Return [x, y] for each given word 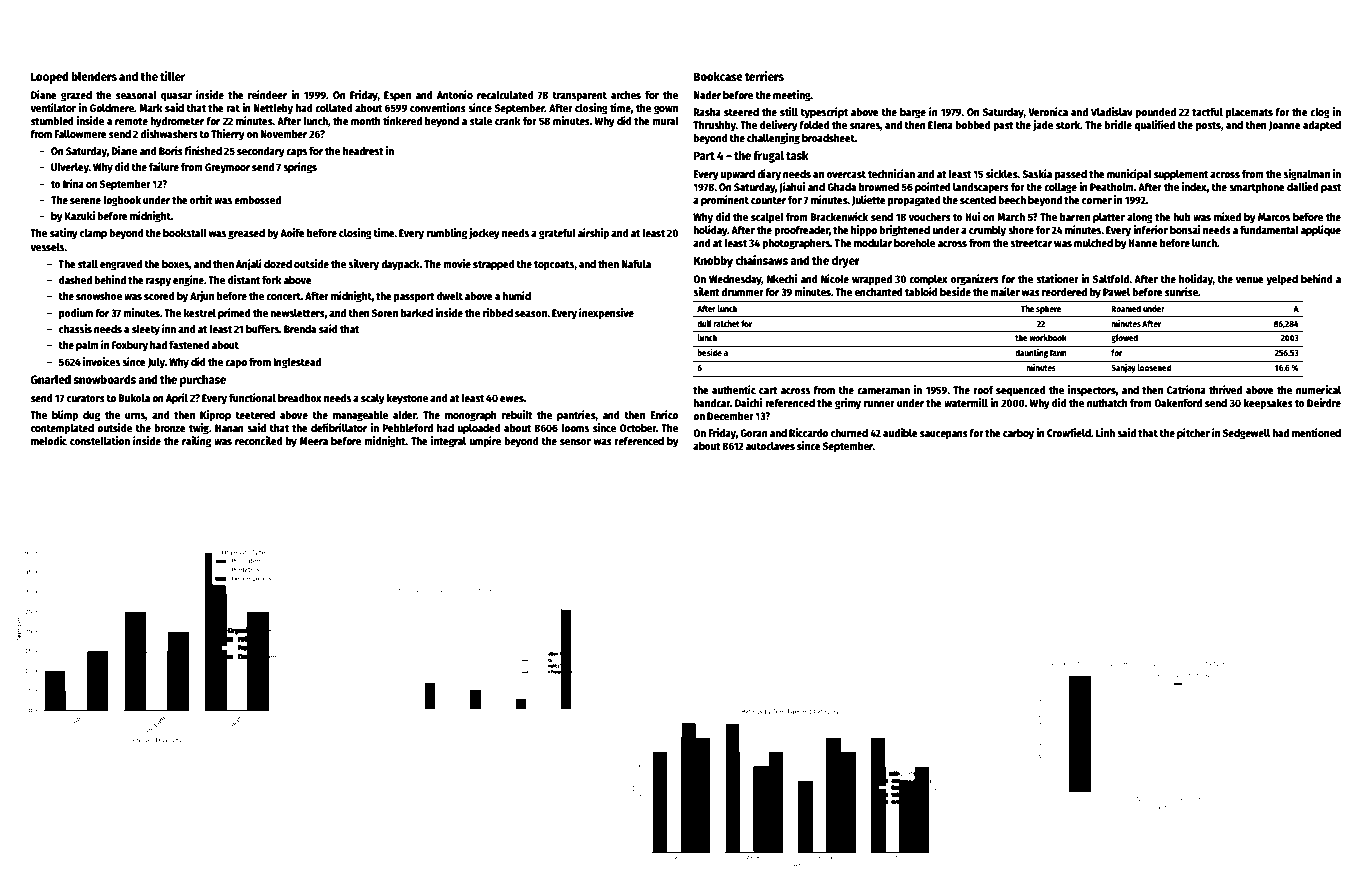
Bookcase [718, 76]
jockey [484, 234]
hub [1182, 217]
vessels [47, 247]
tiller [172, 76]
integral [448, 442]
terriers [764, 76]
